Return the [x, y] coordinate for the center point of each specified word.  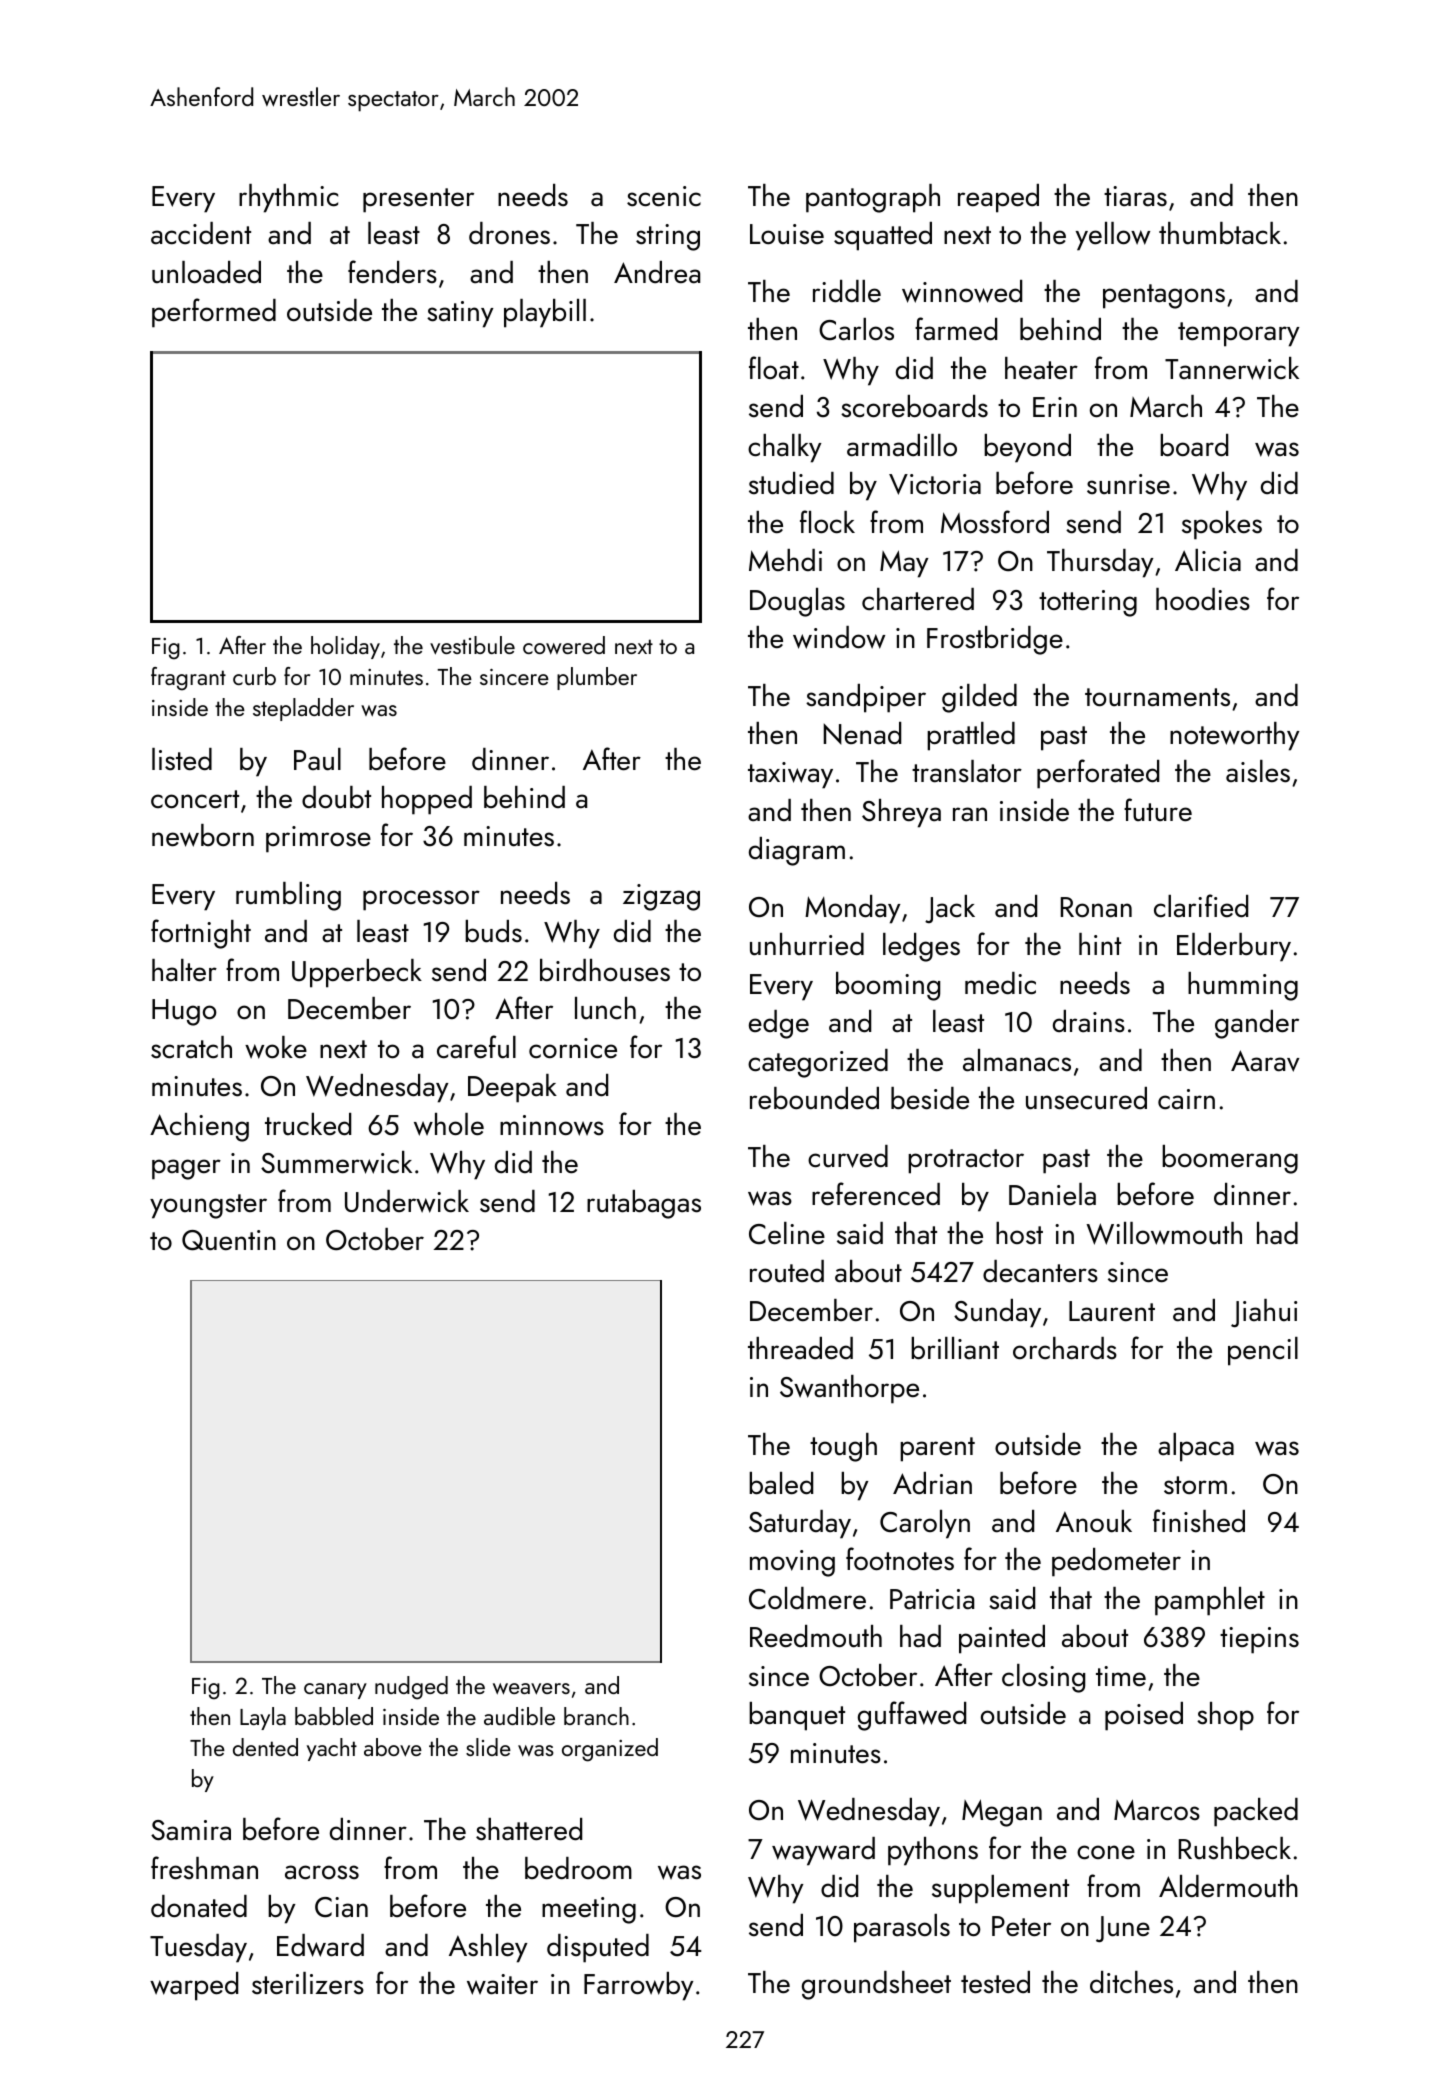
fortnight [201, 934]
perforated [1098, 774]
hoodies [1203, 599]
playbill [545, 313]
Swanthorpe [849, 1389]
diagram [797, 851]
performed [214, 313]
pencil [1263, 1351]
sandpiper [866, 698]
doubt [336, 797]
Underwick [407, 1201]
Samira [191, 1830]
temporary [1239, 334]
